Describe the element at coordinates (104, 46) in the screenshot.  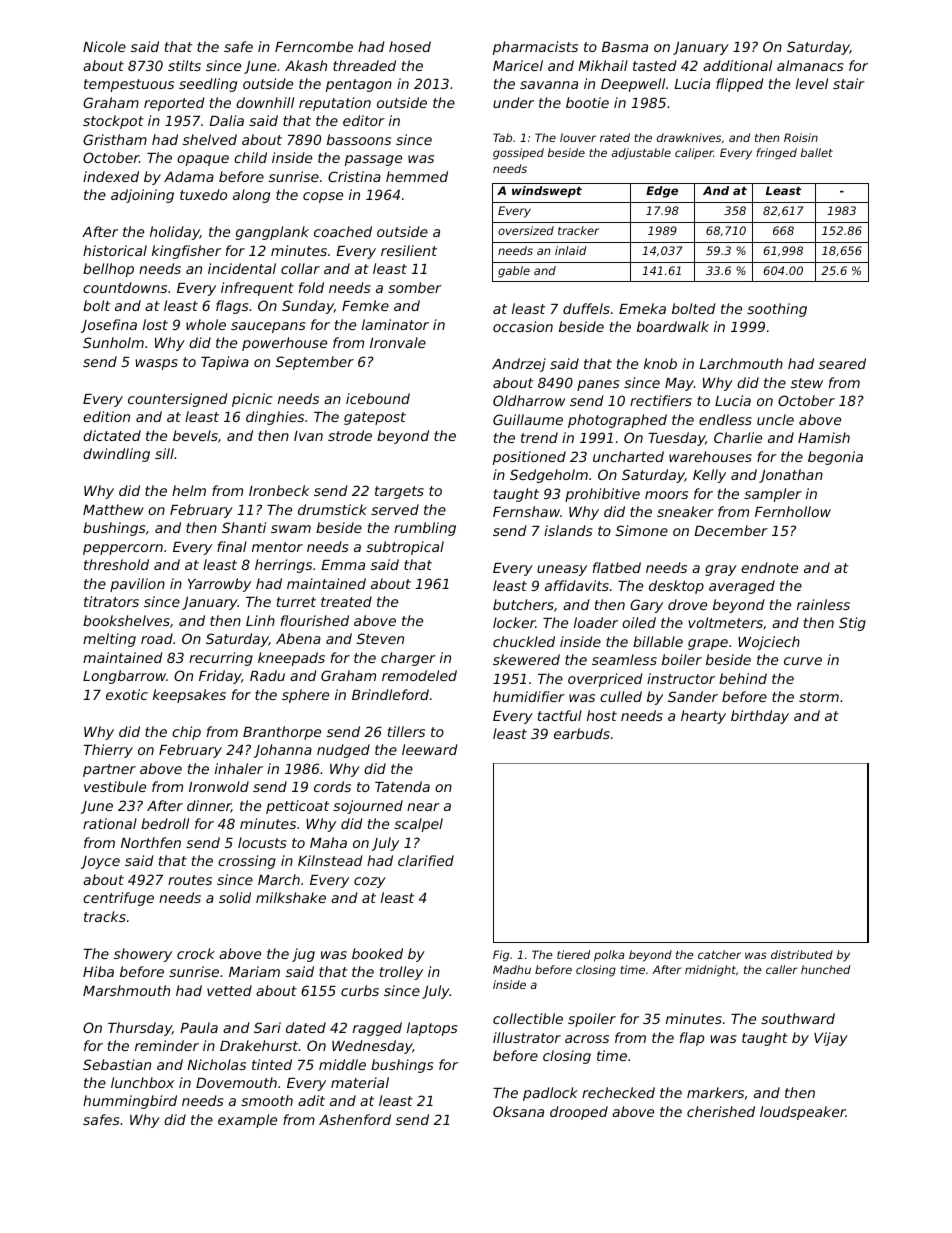
I see `Nicole` at that location.
